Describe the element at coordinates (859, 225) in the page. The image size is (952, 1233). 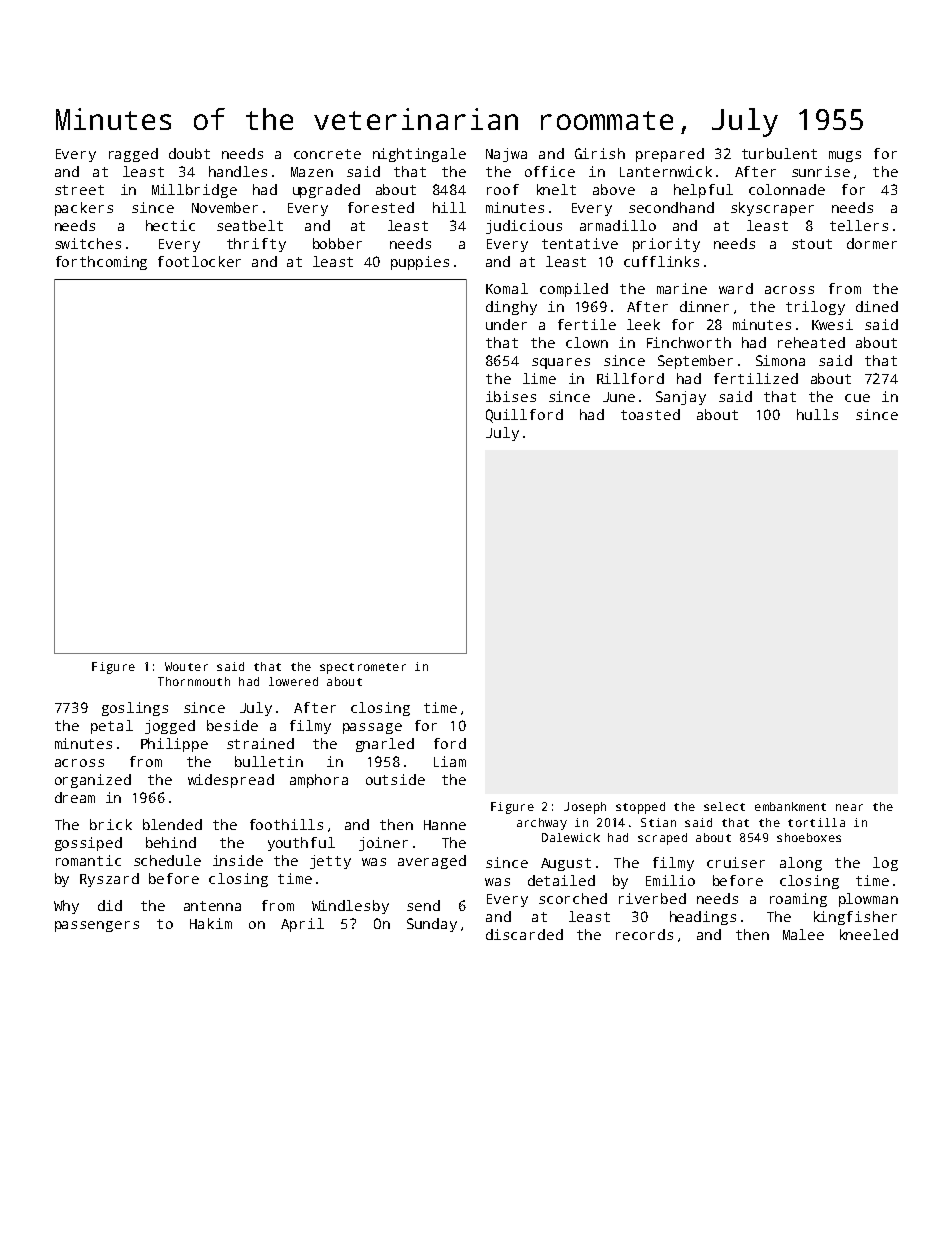
I see `tellers` at that location.
